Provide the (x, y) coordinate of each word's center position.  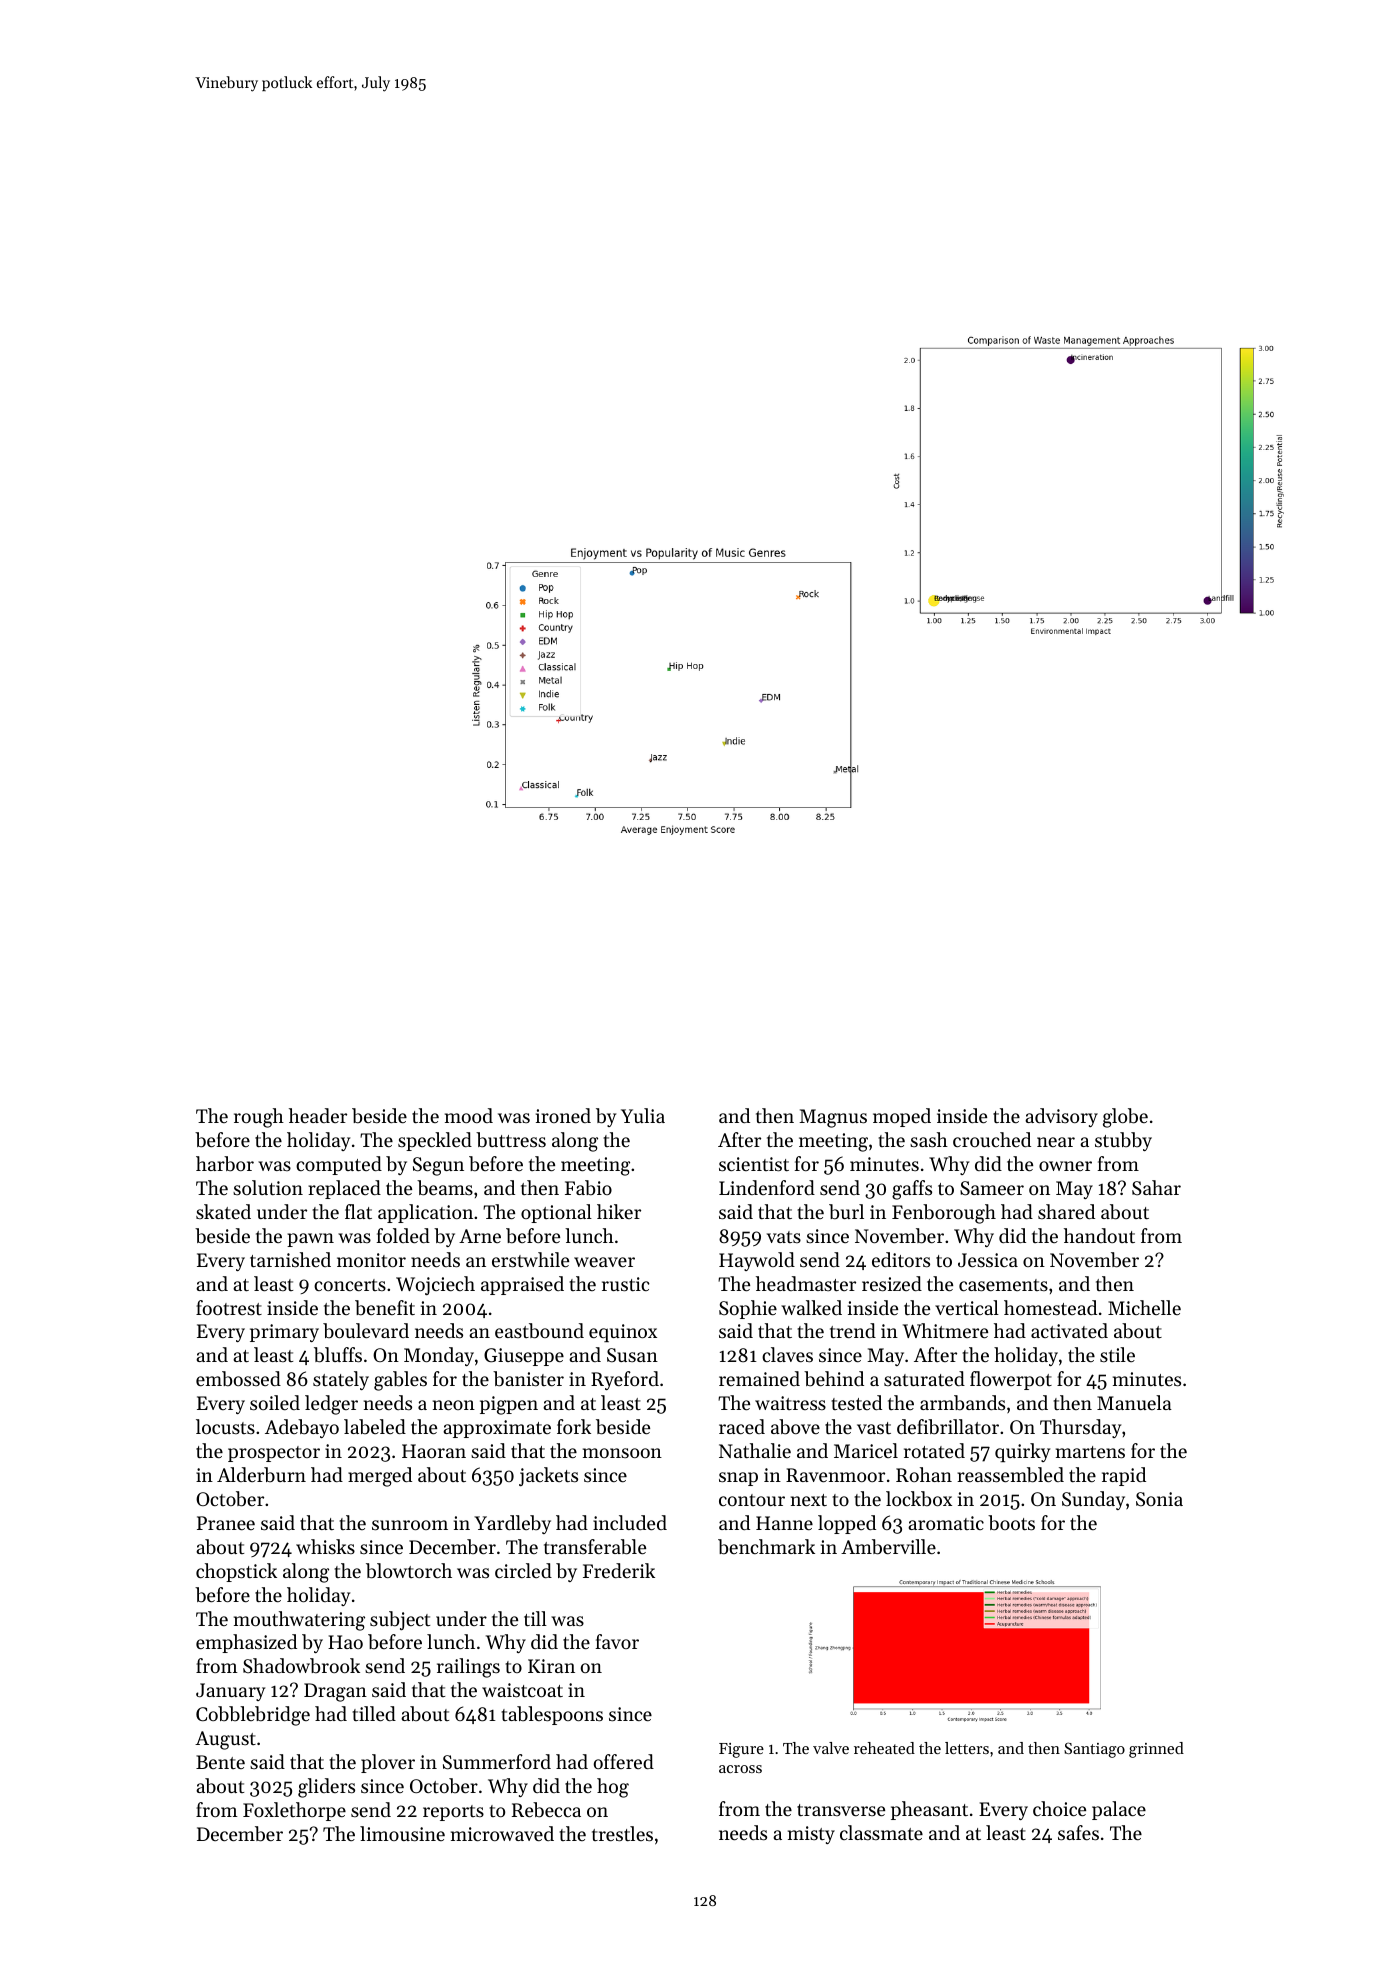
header (318, 1115)
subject (400, 1620)
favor (617, 1641)
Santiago (1094, 1750)
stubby (1123, 1141)
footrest (229, 1307)
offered (624, 1761)
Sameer (992, 1188)
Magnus (833, 1118)
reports (453, 1813)
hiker (619, 1211)
